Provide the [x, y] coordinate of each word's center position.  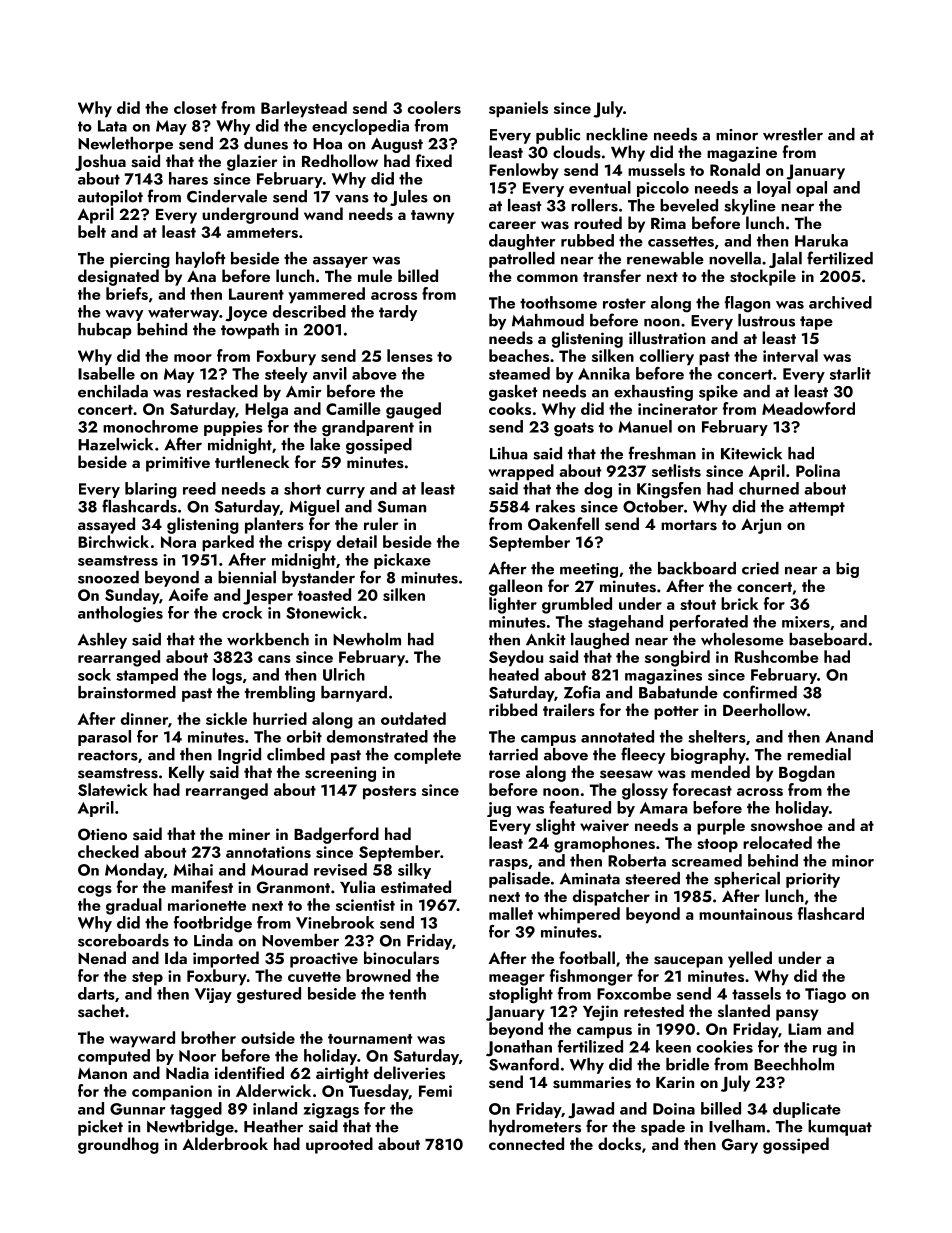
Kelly [187, 773]
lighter [513, 605]
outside [268, 1037]
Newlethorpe [125, 145]
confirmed [760, 692]
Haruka [821, 240]
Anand [849, 736]
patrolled [522, 260]
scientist [365, 905]
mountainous [746, 914]
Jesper [268, 597]
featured [580, 807]
